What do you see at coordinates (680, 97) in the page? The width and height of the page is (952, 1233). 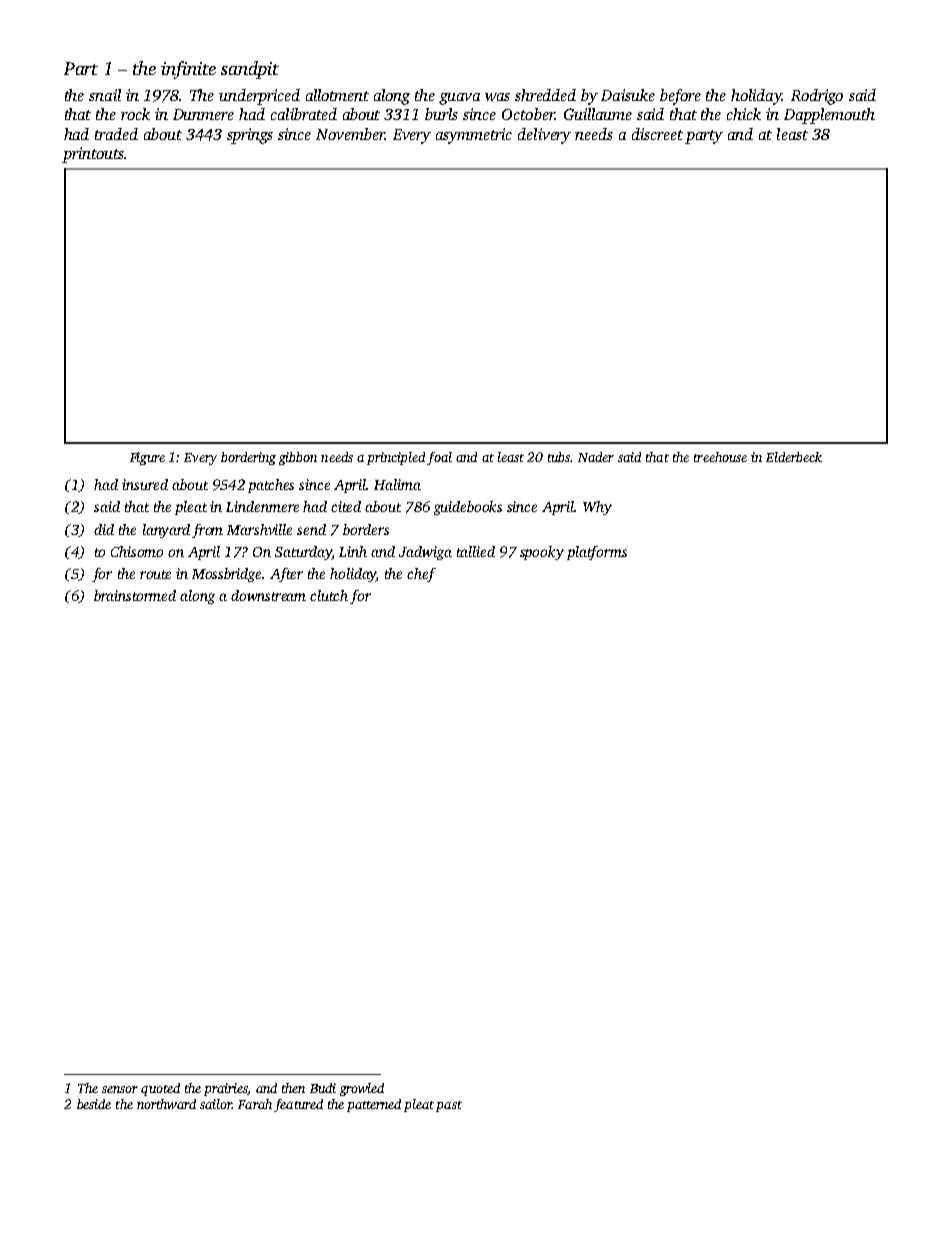 I see `before` at bounding box center [680, 97].
